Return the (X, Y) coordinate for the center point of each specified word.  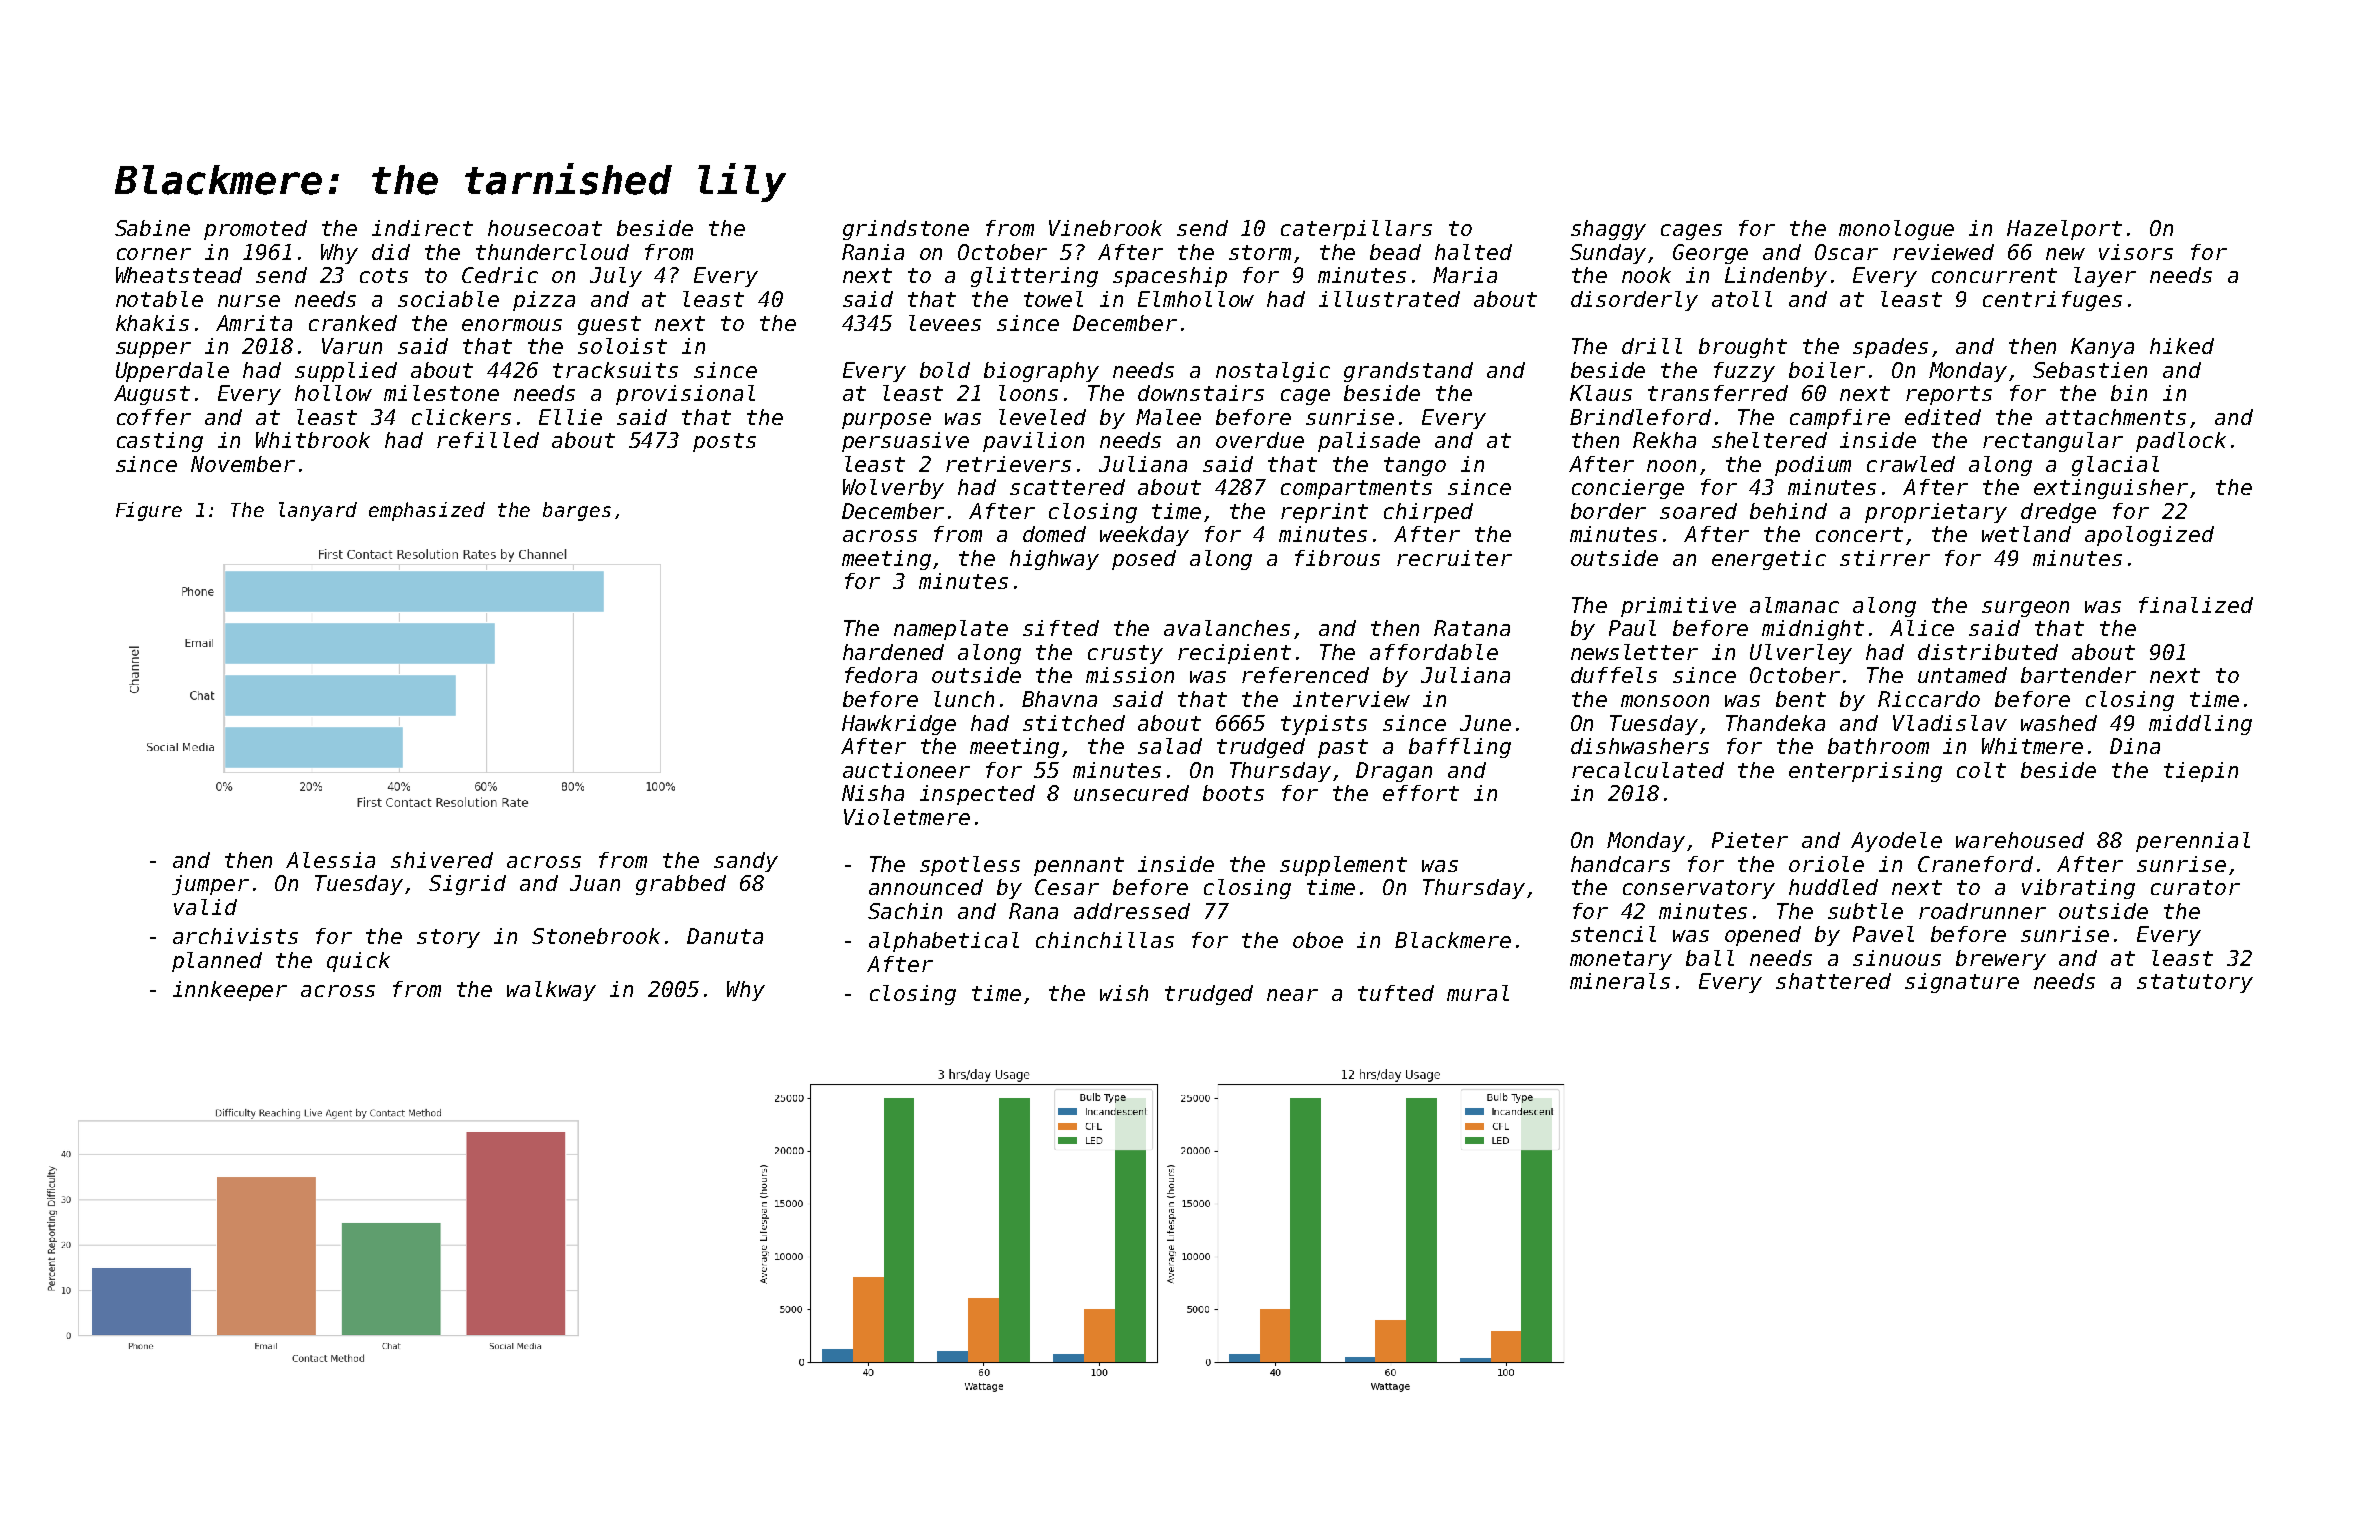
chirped (1428, 513)
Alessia (330, 860)
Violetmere (907, 817)
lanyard (318, 511)
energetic (1769, 560)
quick (358, 962)
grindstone (906, 230)
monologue (1896, 230)
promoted (255, 230)
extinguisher (2111, 489)
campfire (1840, 419)
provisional (685, 395)
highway (1054, 560)
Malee (1168, 417)
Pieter (1750, 840)
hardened (893, 652)
